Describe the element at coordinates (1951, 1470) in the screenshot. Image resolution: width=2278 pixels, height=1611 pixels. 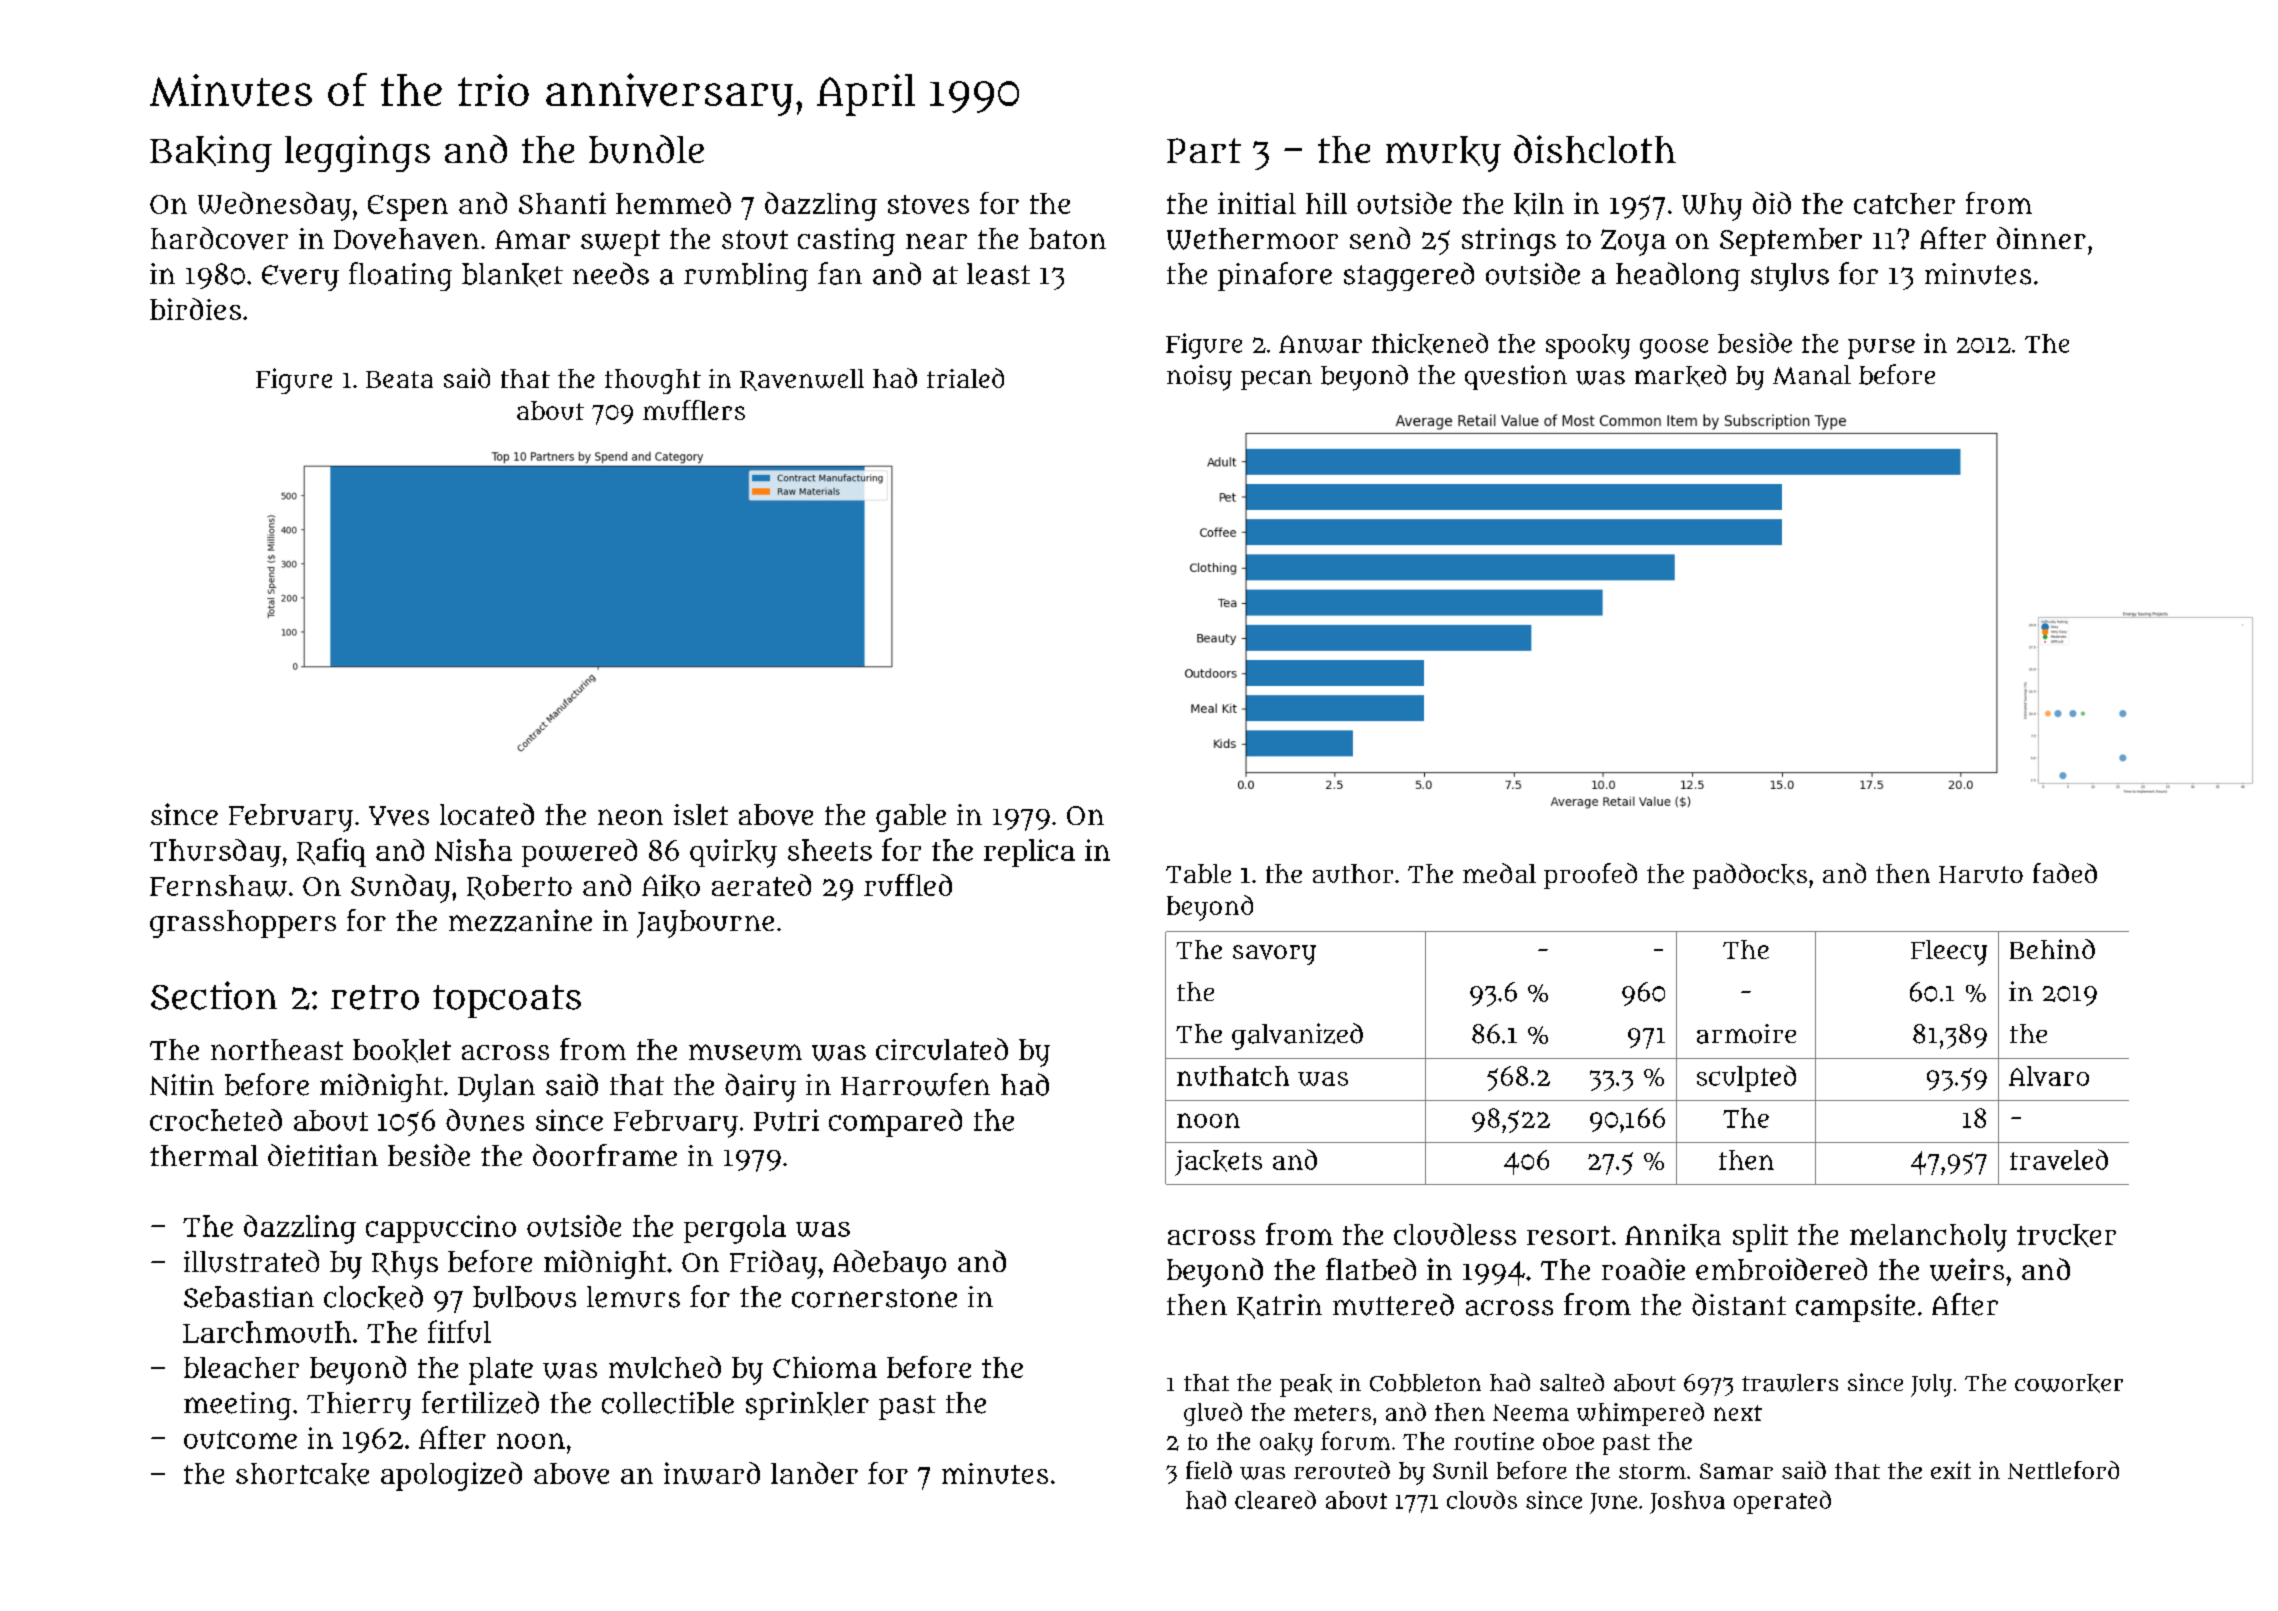
I see `exit` at that location.
